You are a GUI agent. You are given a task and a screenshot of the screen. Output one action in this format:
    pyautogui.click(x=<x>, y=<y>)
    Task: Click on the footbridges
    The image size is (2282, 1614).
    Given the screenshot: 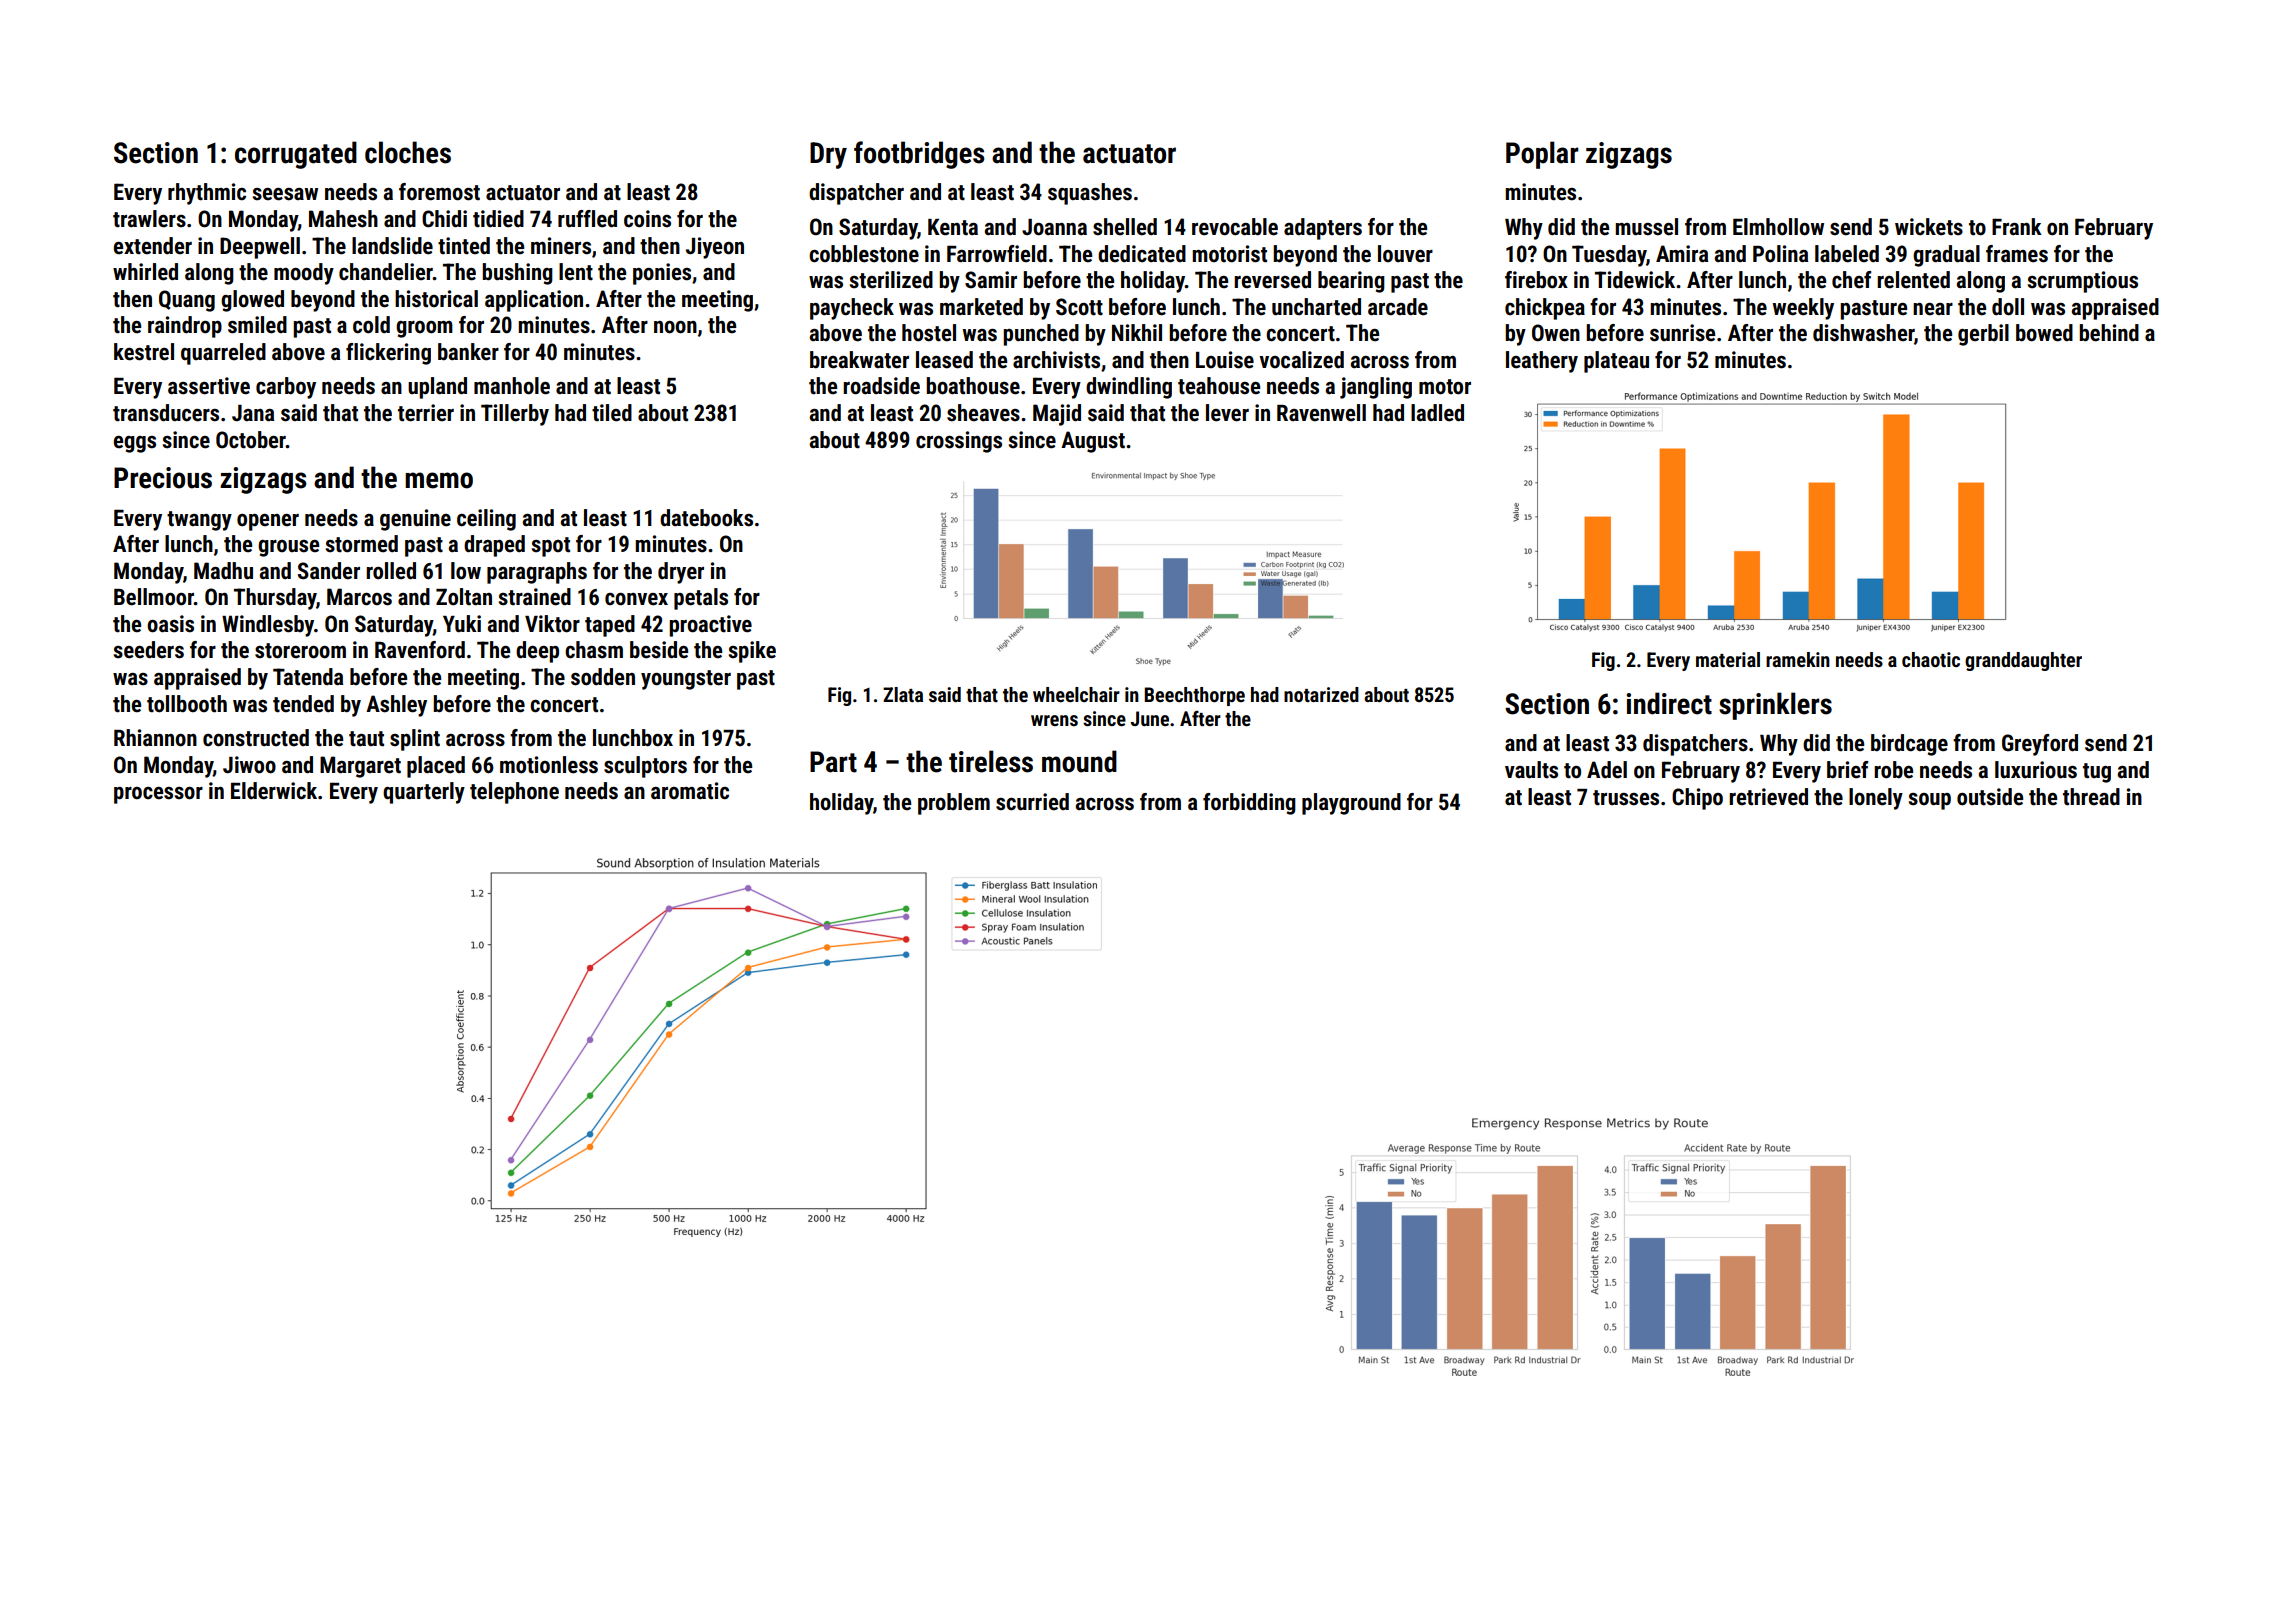 What is the action you would take?
    pyautogui.click(x=919, y=155)
